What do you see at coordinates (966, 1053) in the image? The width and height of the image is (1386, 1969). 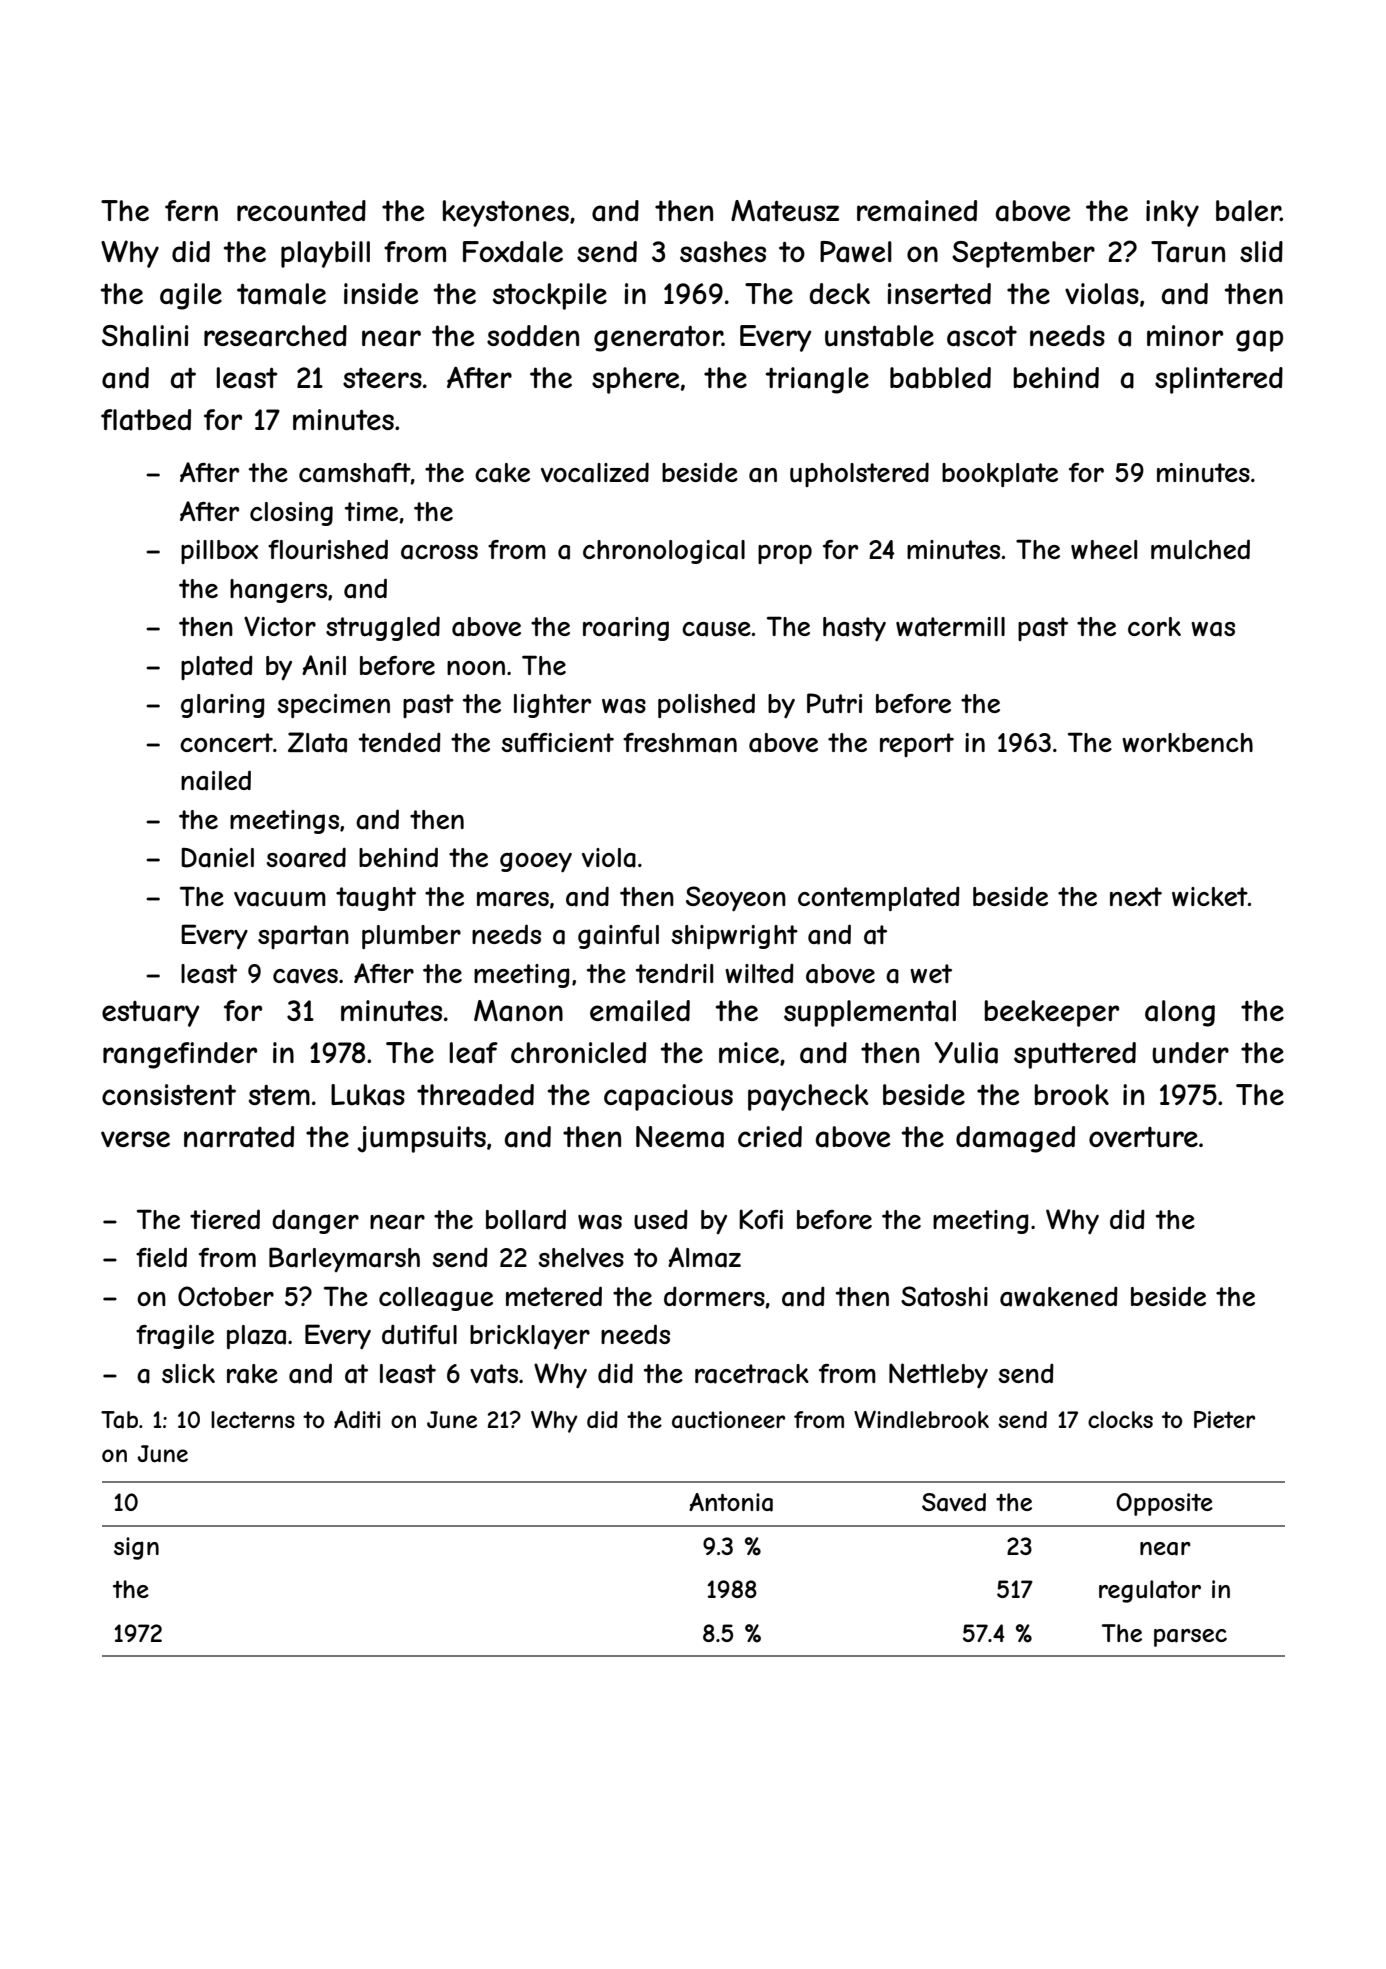 I see `Yulia` at bounding box center [966, 1053].
